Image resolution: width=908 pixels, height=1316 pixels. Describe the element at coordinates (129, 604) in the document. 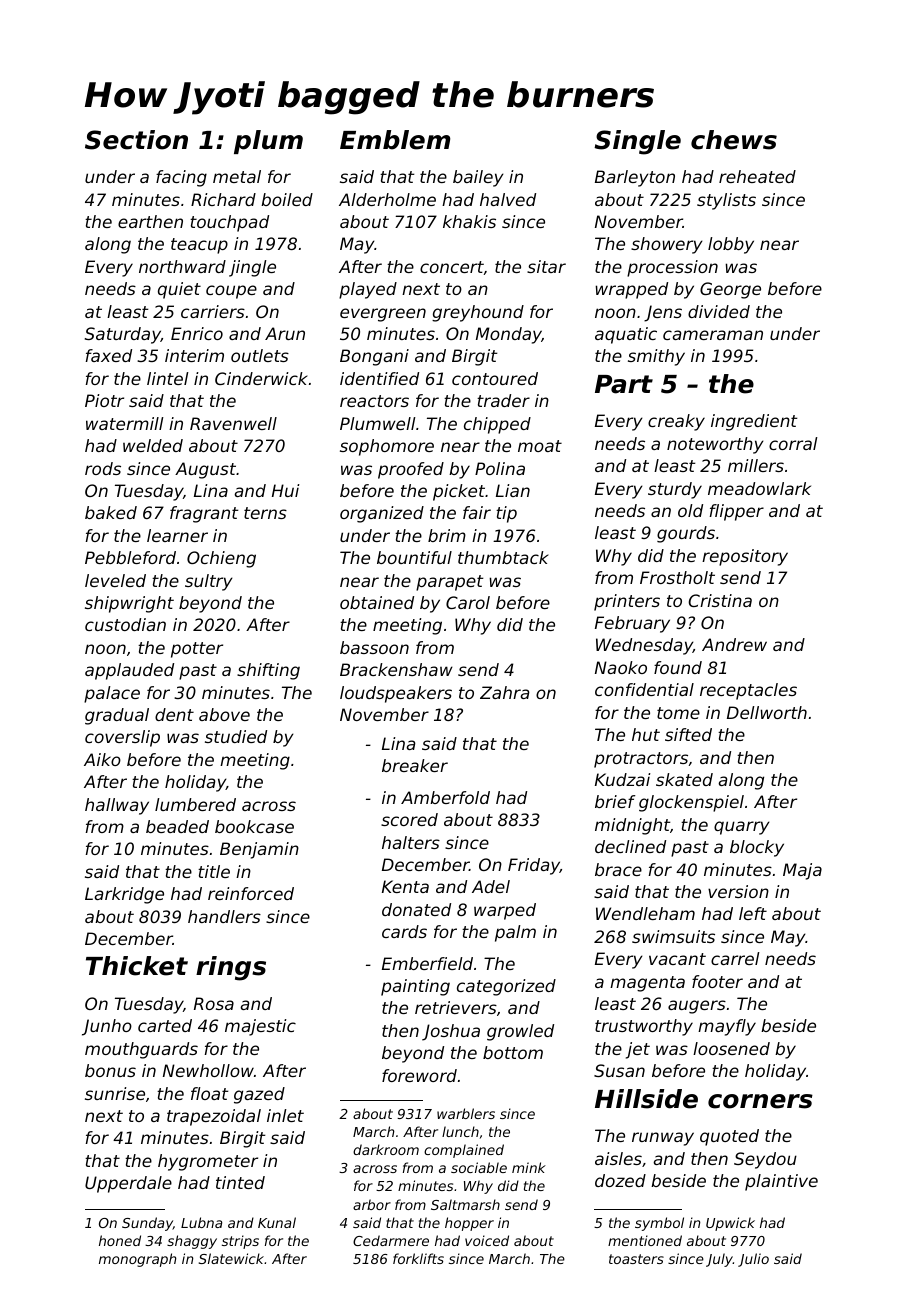

I see `shipwright` at that location.
